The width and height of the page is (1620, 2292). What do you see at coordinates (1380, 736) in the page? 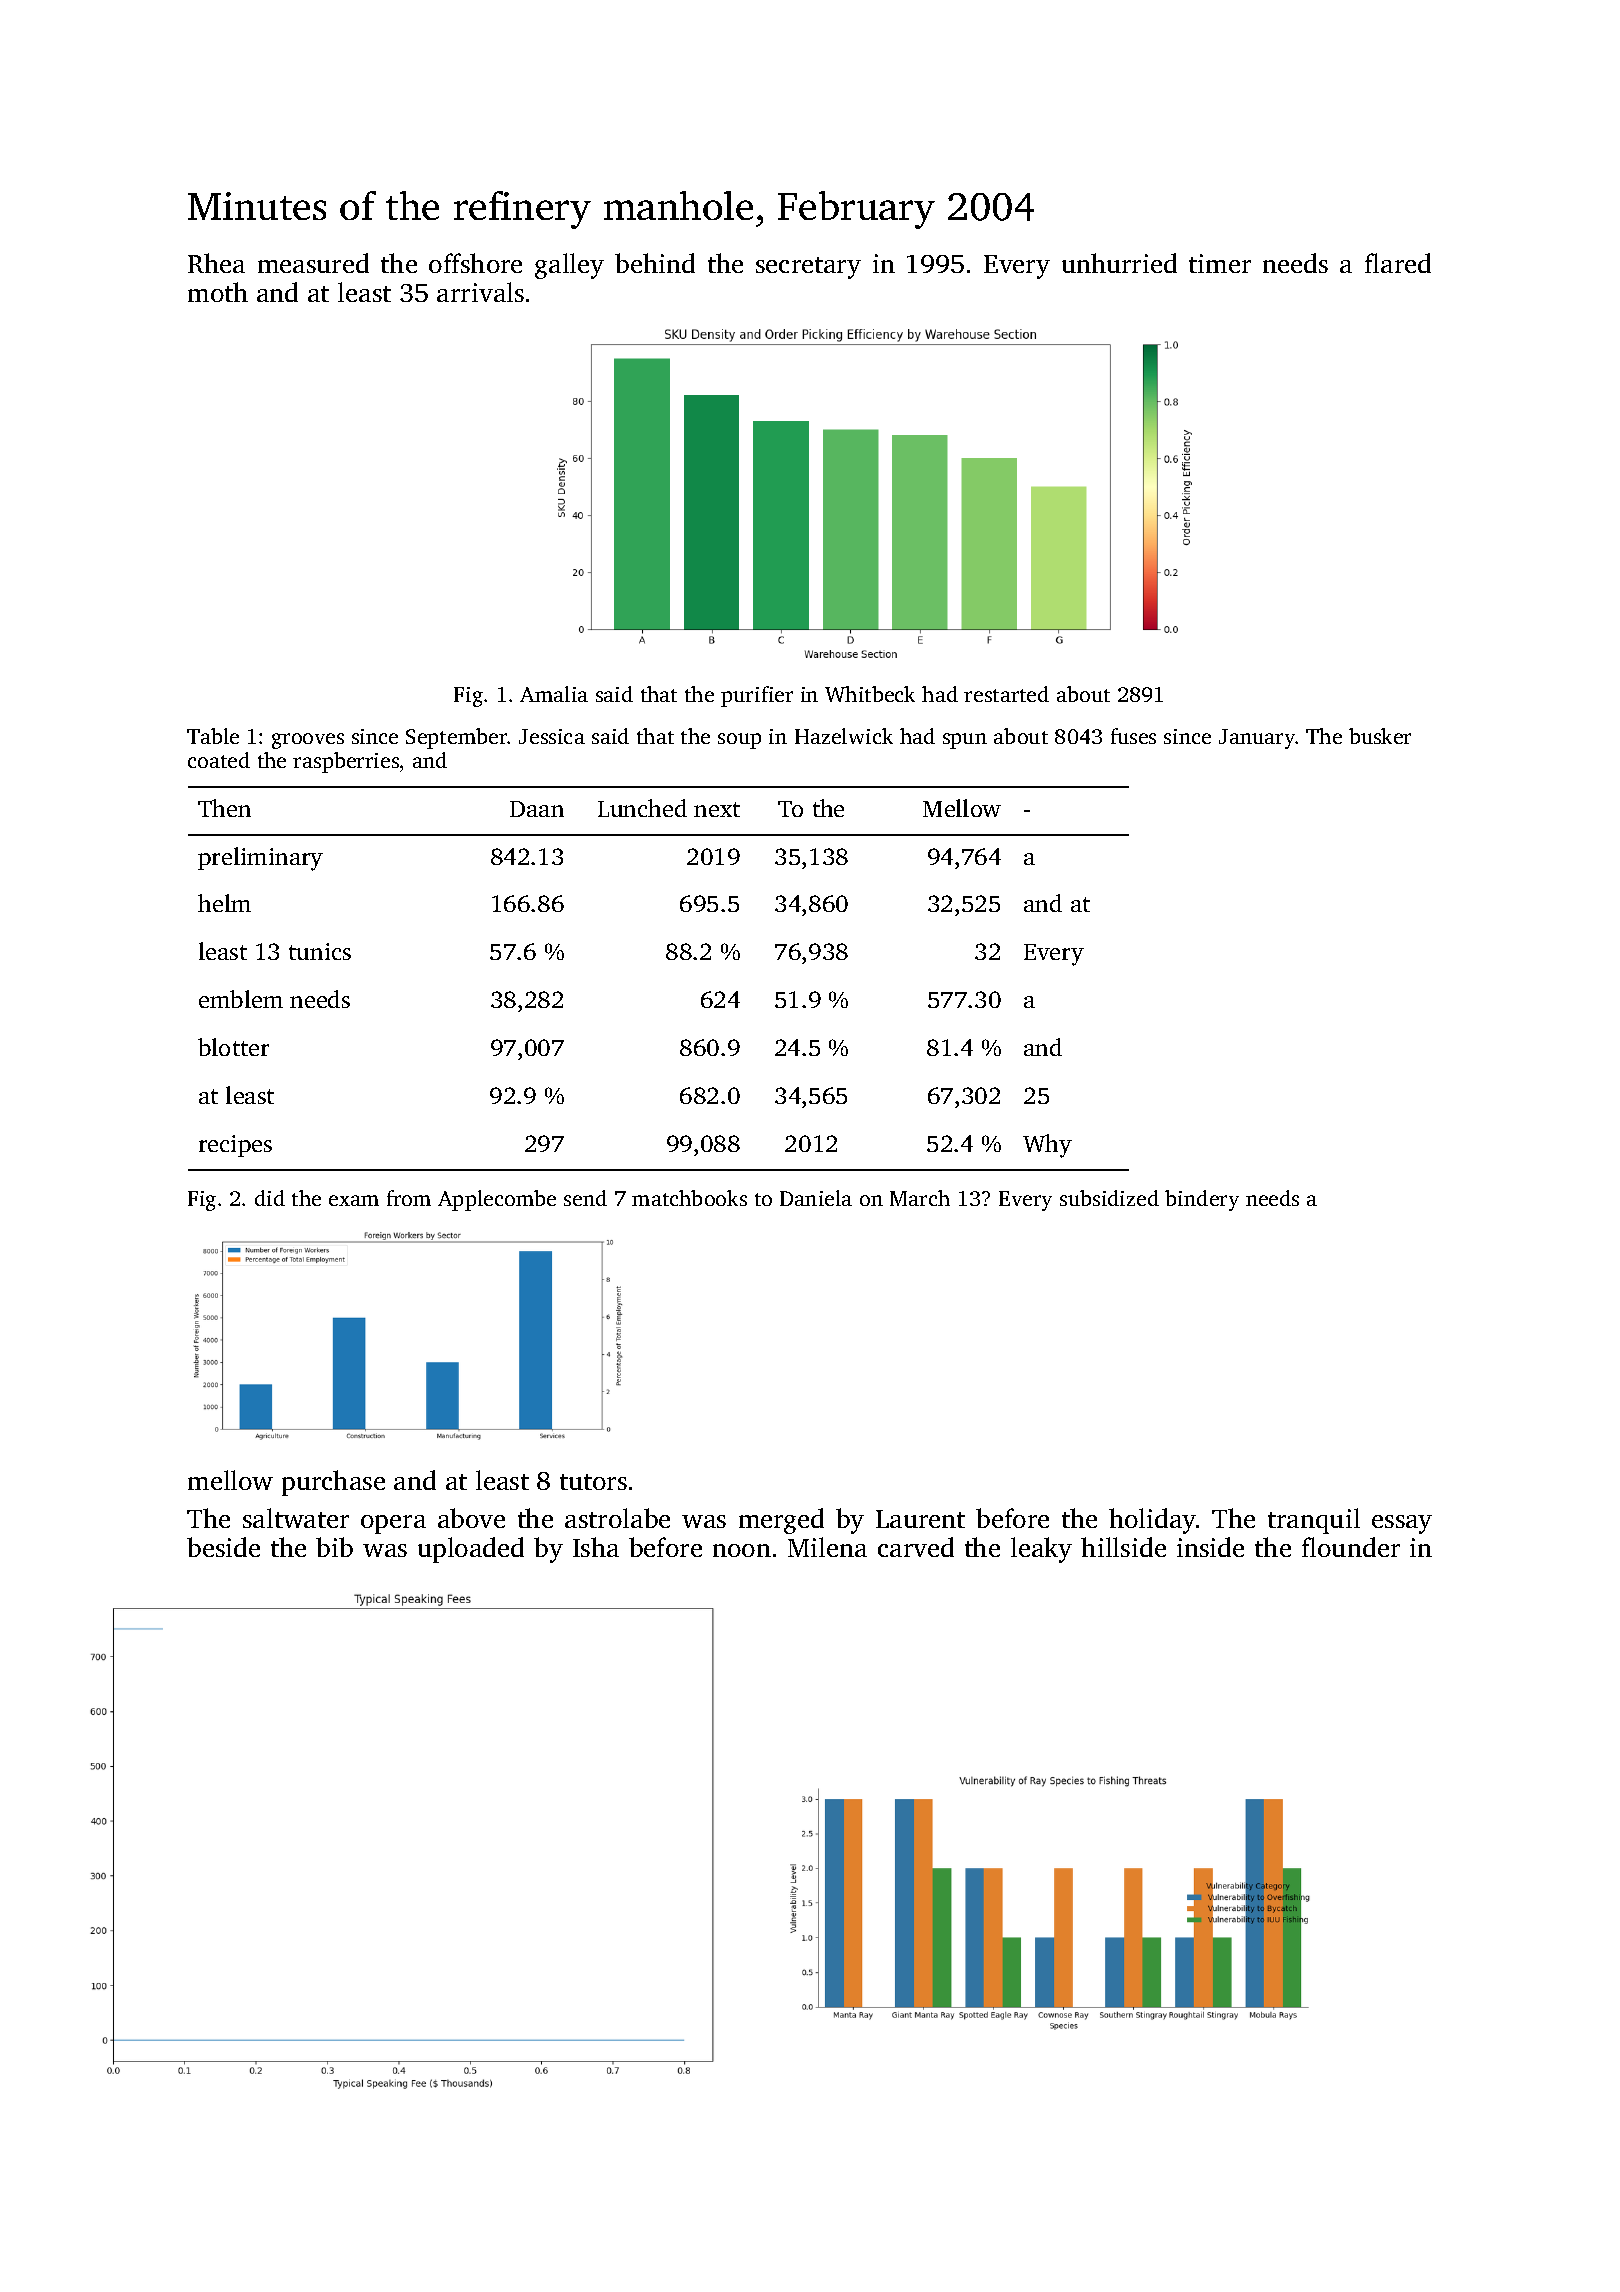
I see `busker` at bounding box center [1380, 736].
